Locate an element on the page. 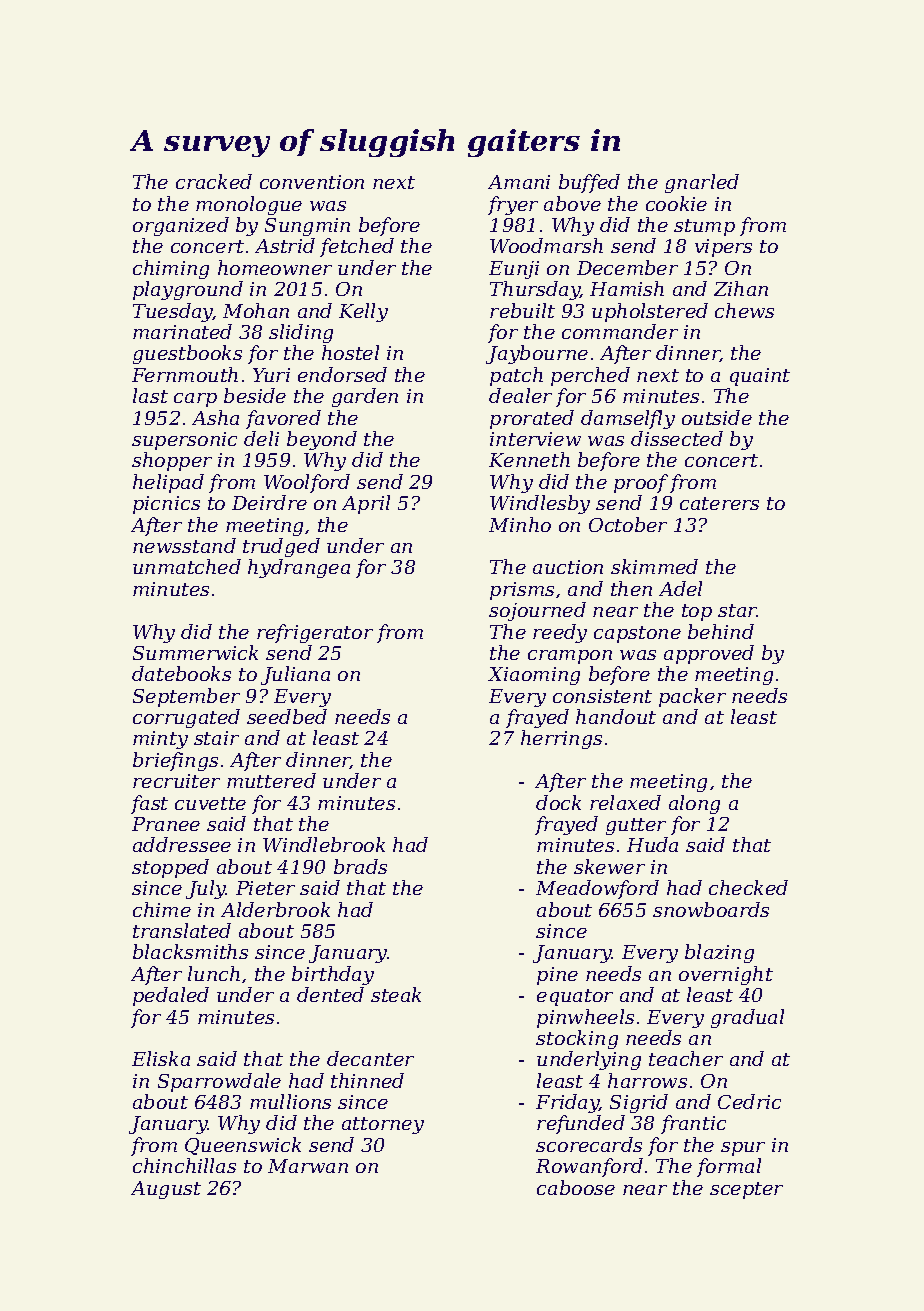  playground is located at coordinates (188, 290).
